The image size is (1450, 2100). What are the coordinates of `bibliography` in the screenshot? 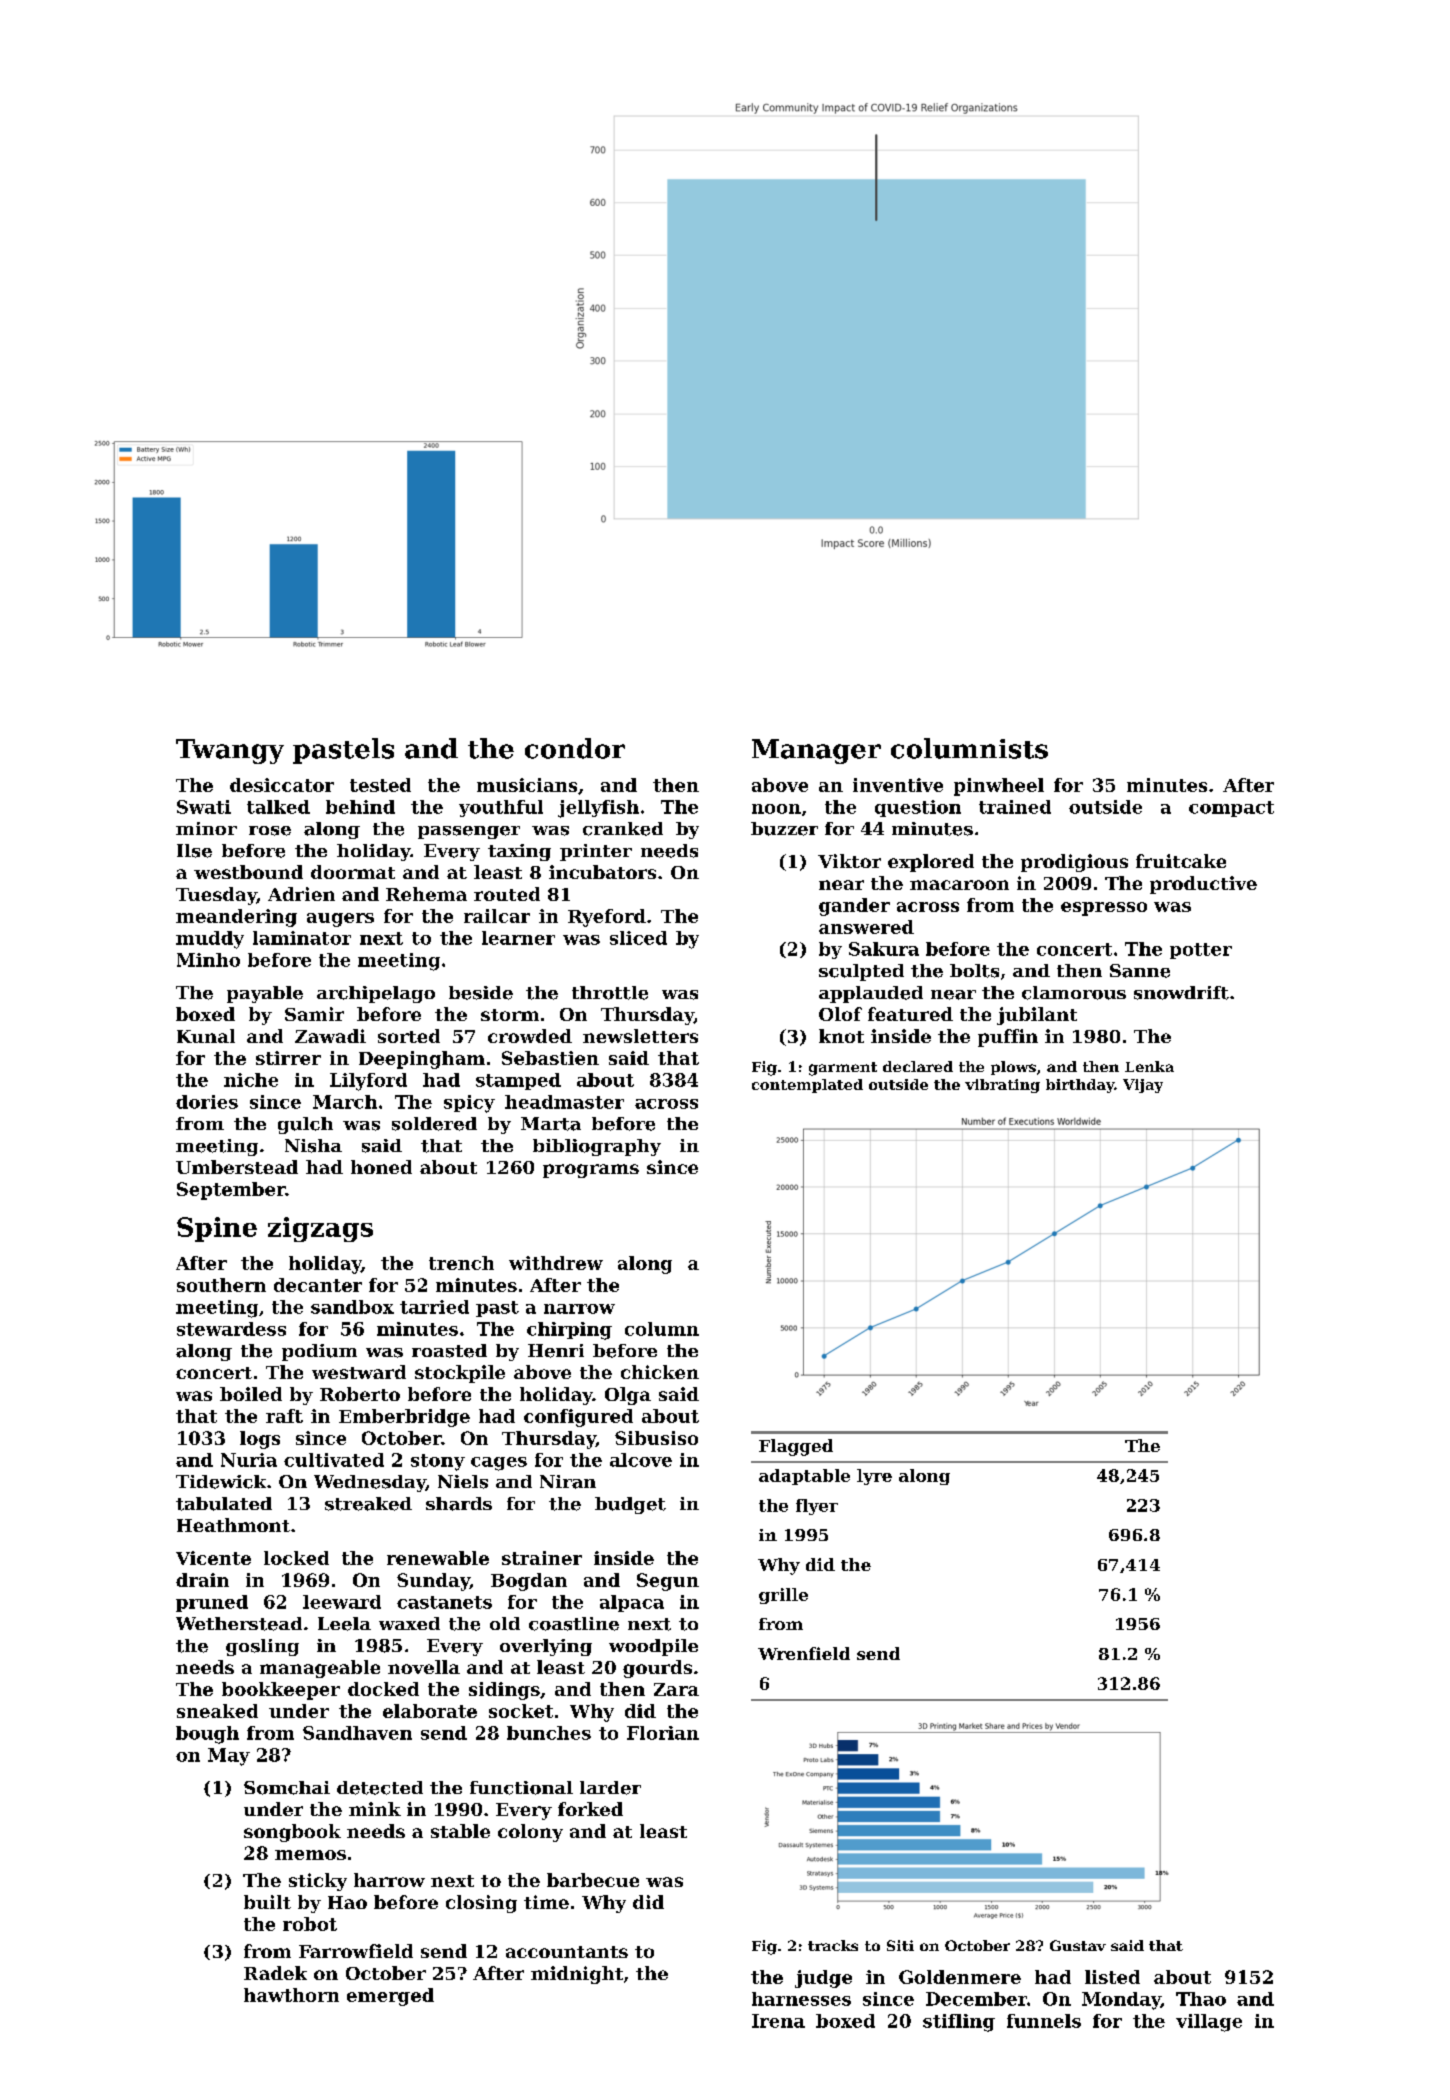 It's located at (597, 1147).
